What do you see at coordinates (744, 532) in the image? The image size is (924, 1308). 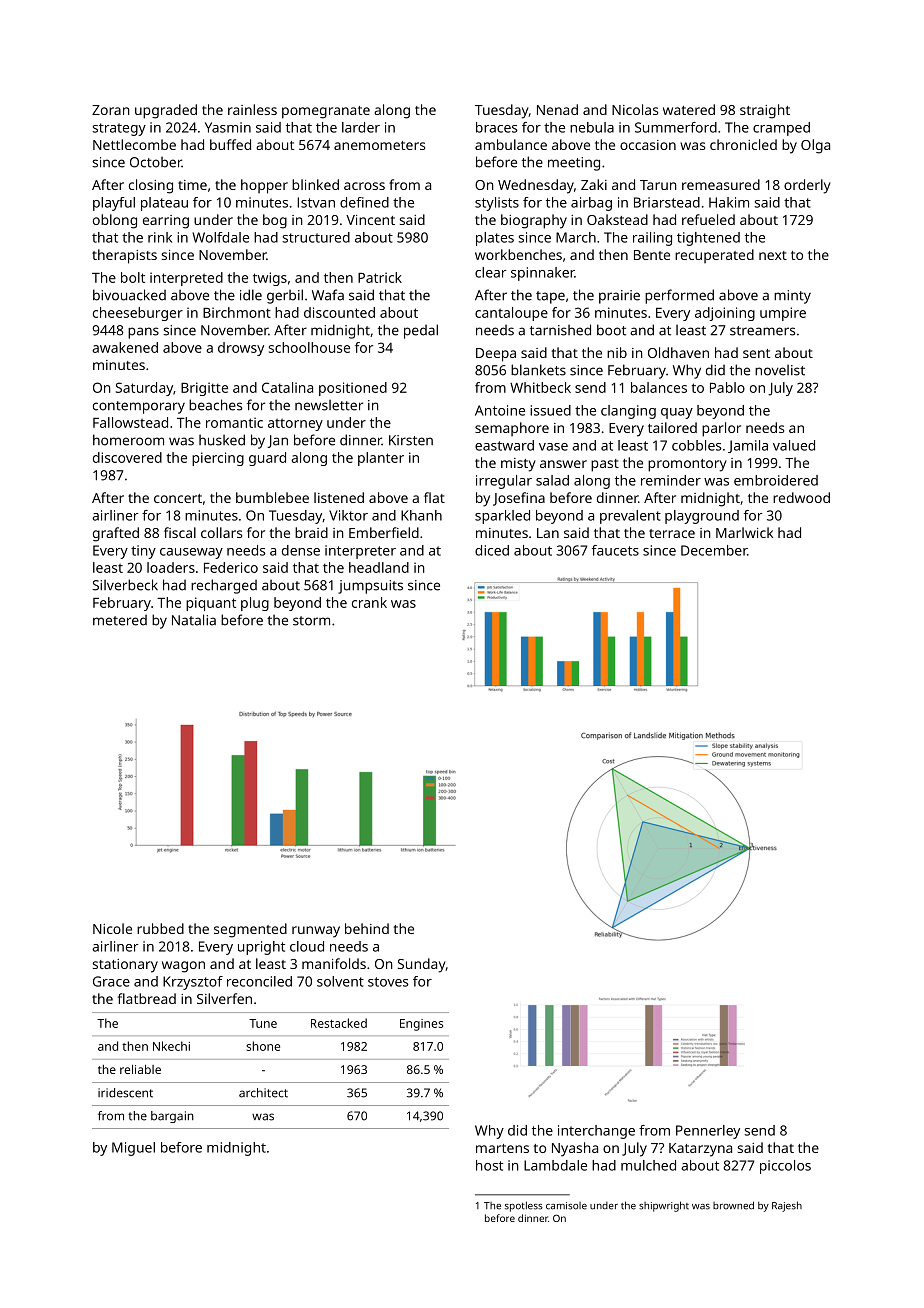 I see `Marlwick` at bounding box center [744, 532].
